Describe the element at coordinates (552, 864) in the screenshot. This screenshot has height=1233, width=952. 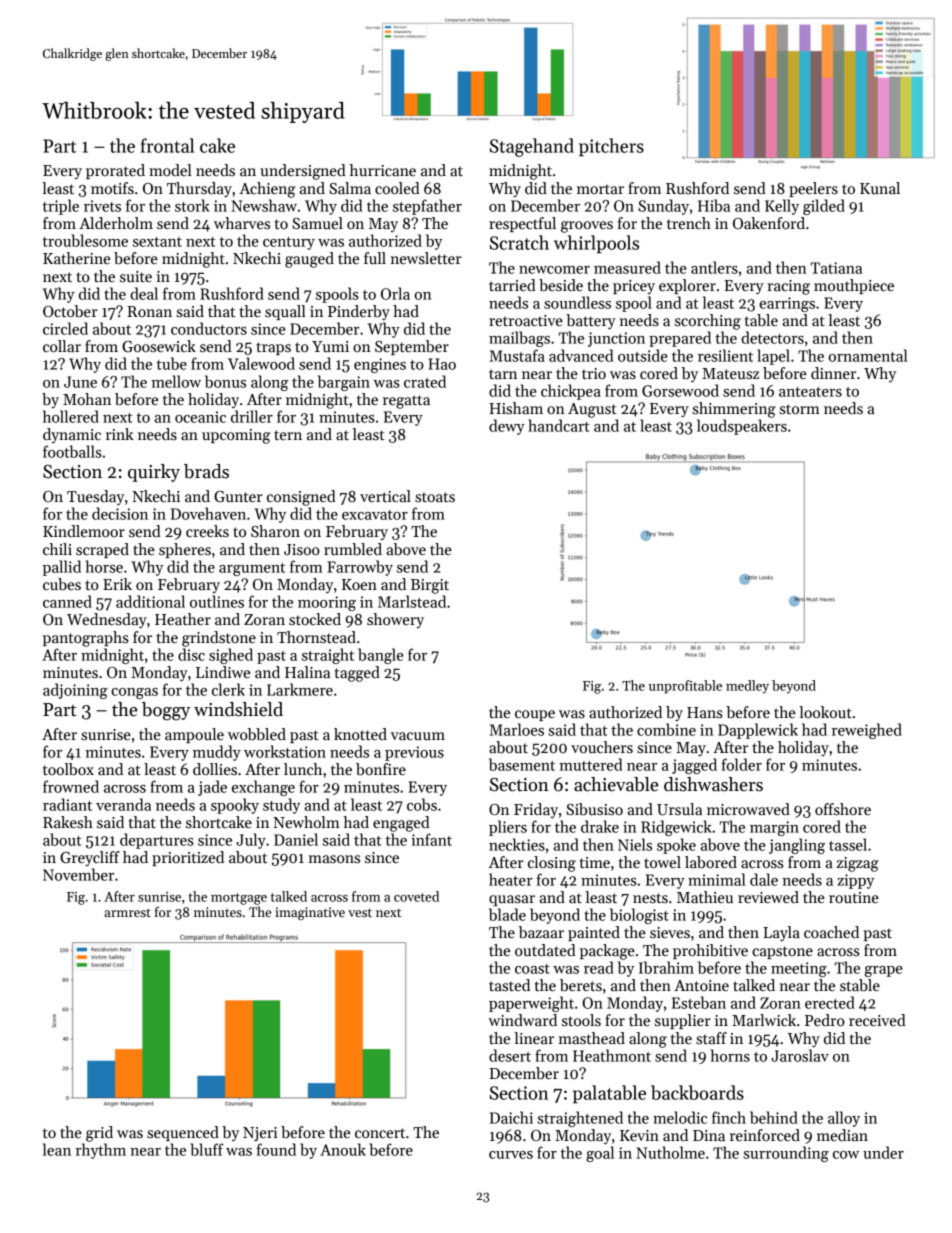
I see `closing` at that location.
